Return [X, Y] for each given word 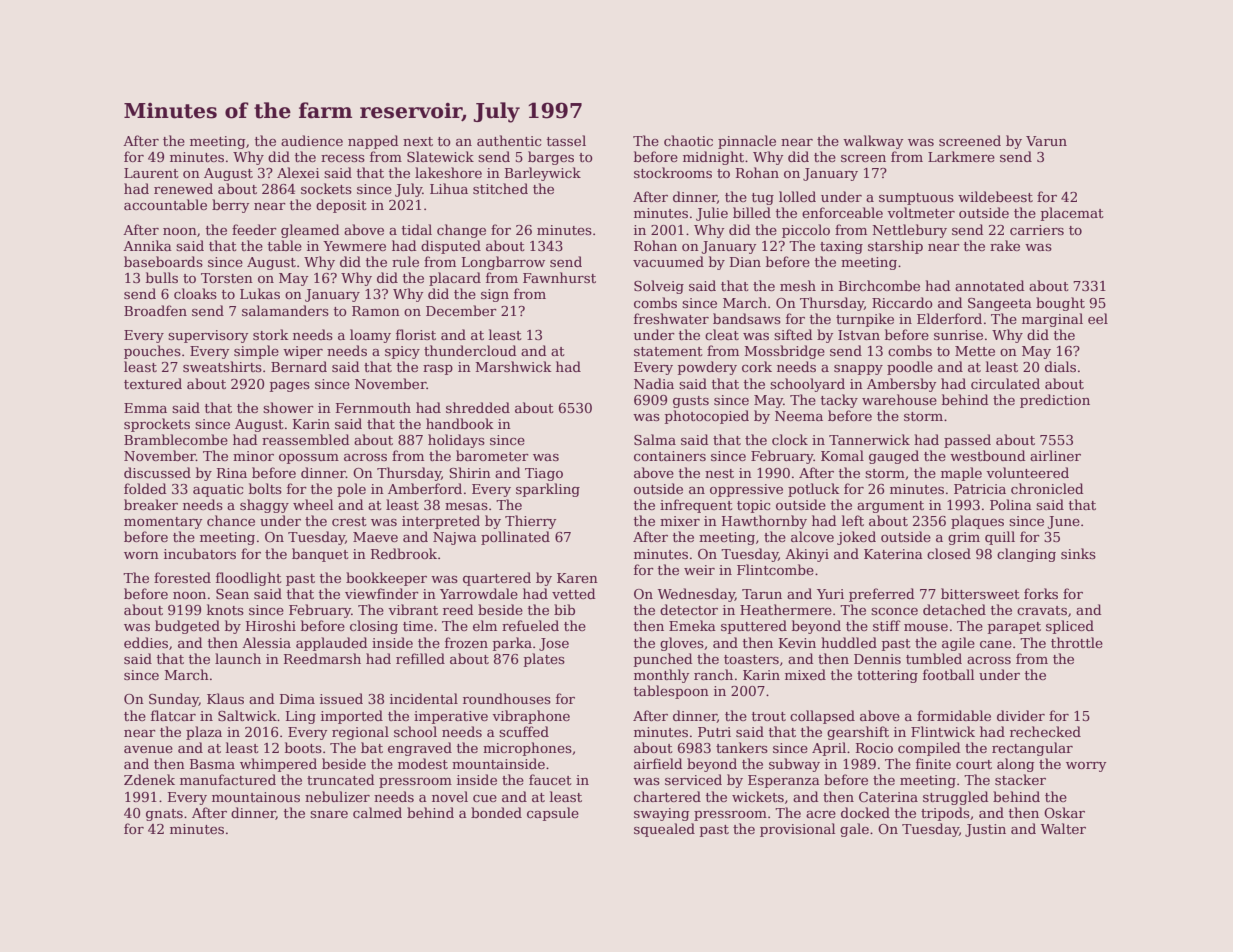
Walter [1063, 828]
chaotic [688, 140]
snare [329, 814]
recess [343, 158]
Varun [1046, 141]
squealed [664, 830]
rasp [438, 370]
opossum [309, 459]
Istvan [859, 335]
